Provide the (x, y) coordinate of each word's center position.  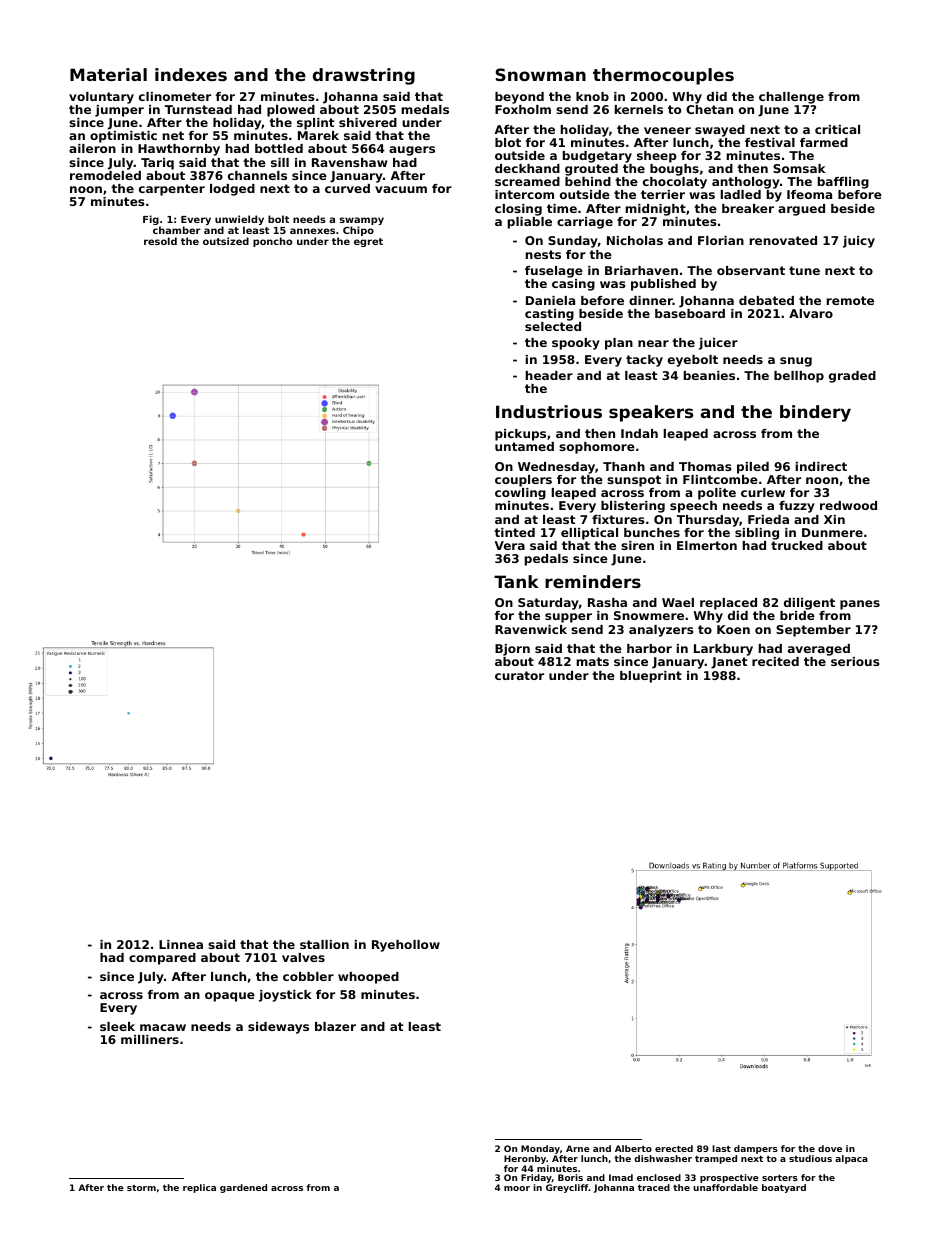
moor (517, 1188)
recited (775, 661)
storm (141, 1188)
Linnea (181, 944)
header (549, 375)
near (653, 343)
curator (519, 675)
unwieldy (239, 221)
